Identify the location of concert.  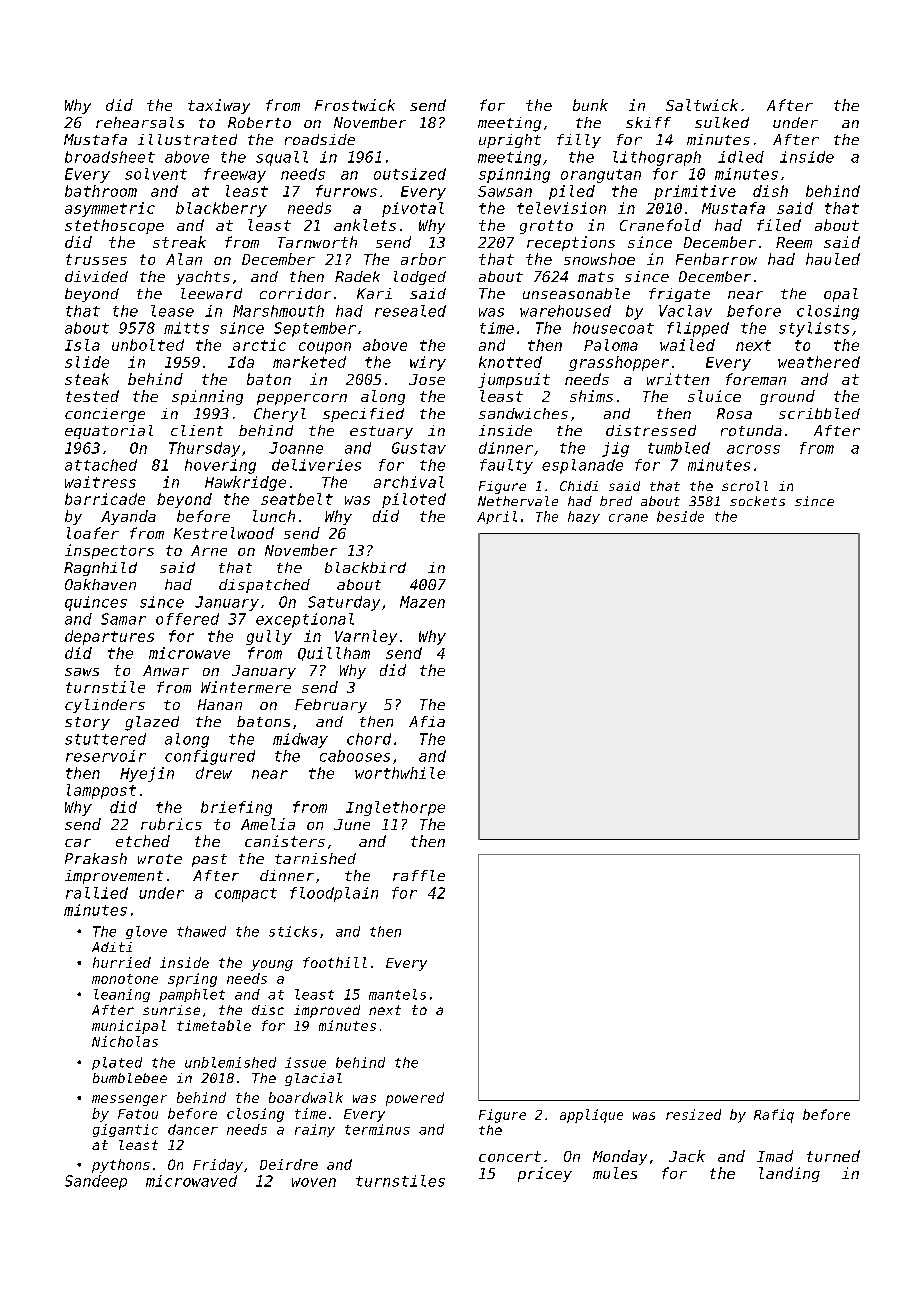
(510, 1156).
